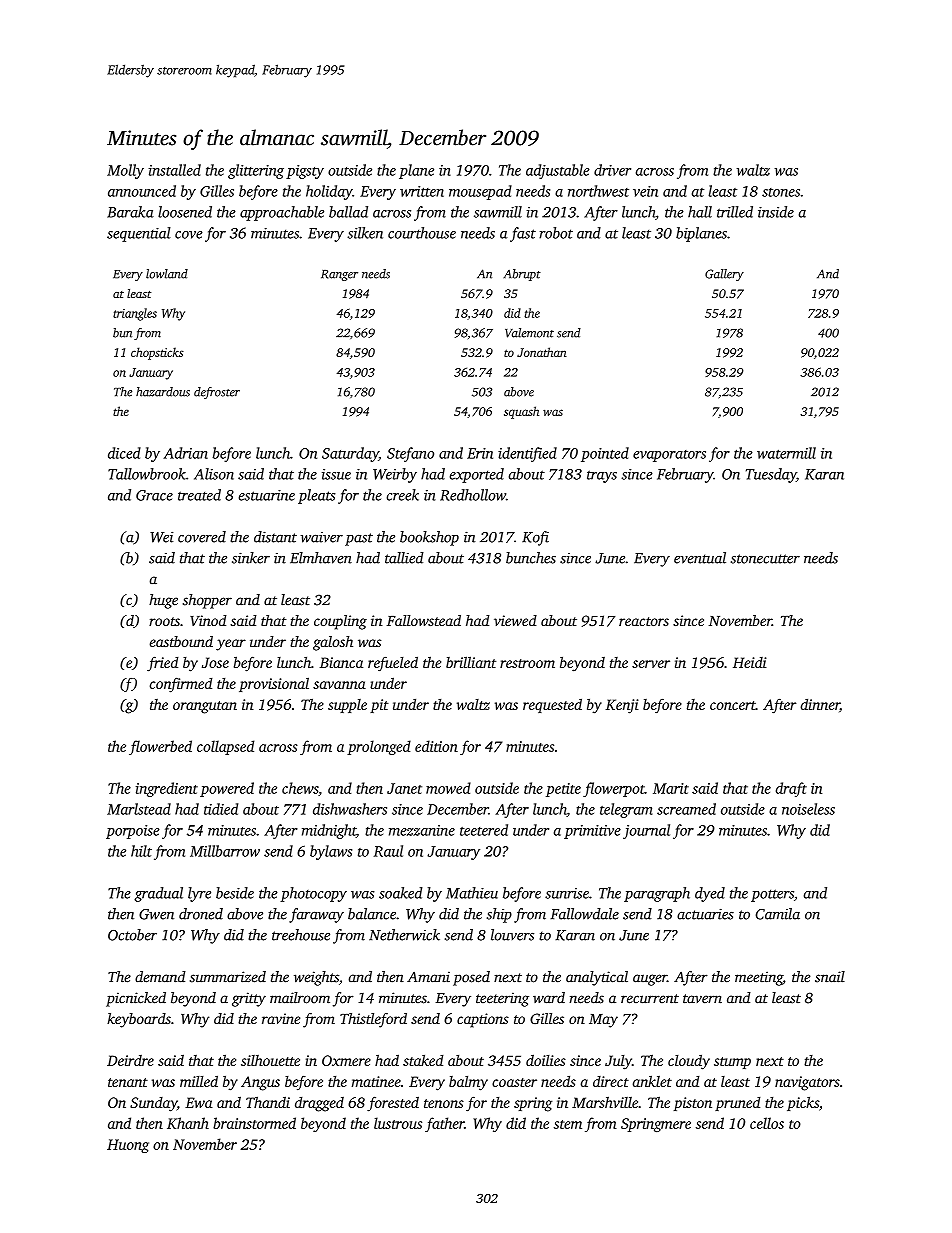 The image size is (952, 1233). I want to click on Ranger, so click(339, 275).
